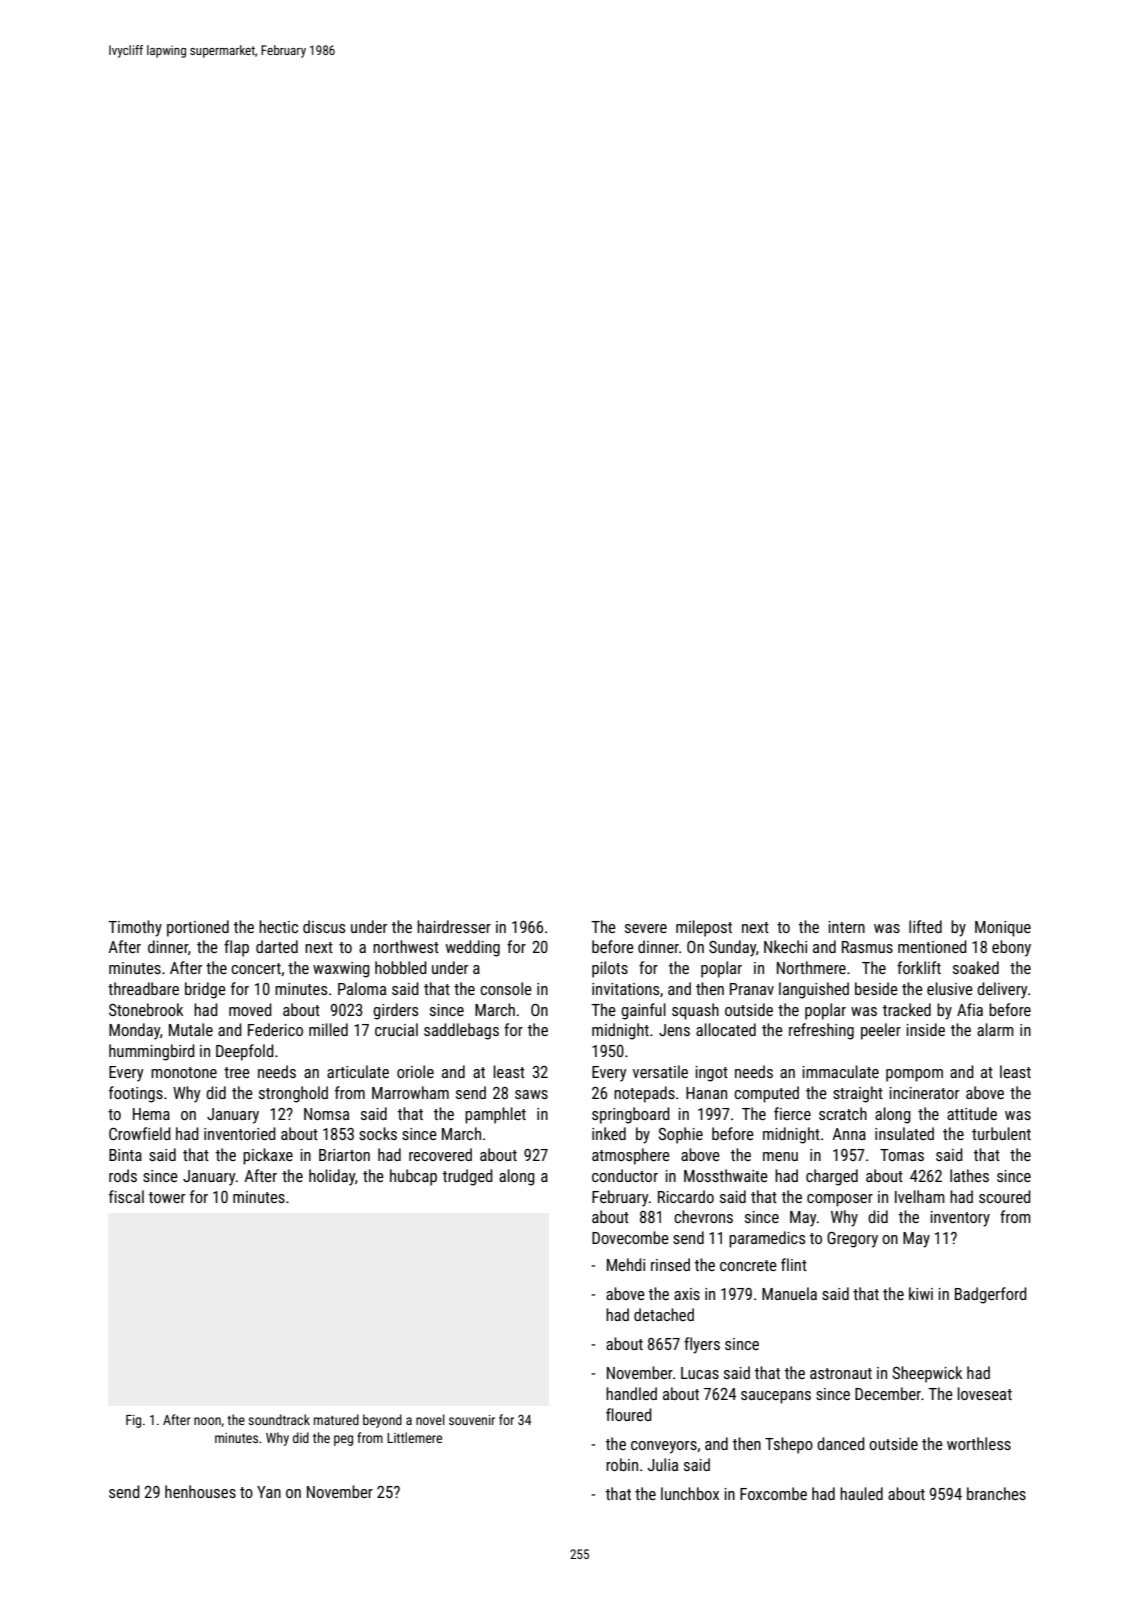 This screenshot has height=1612, width=1140. I want to click on Yan, so click(269, 1492).
